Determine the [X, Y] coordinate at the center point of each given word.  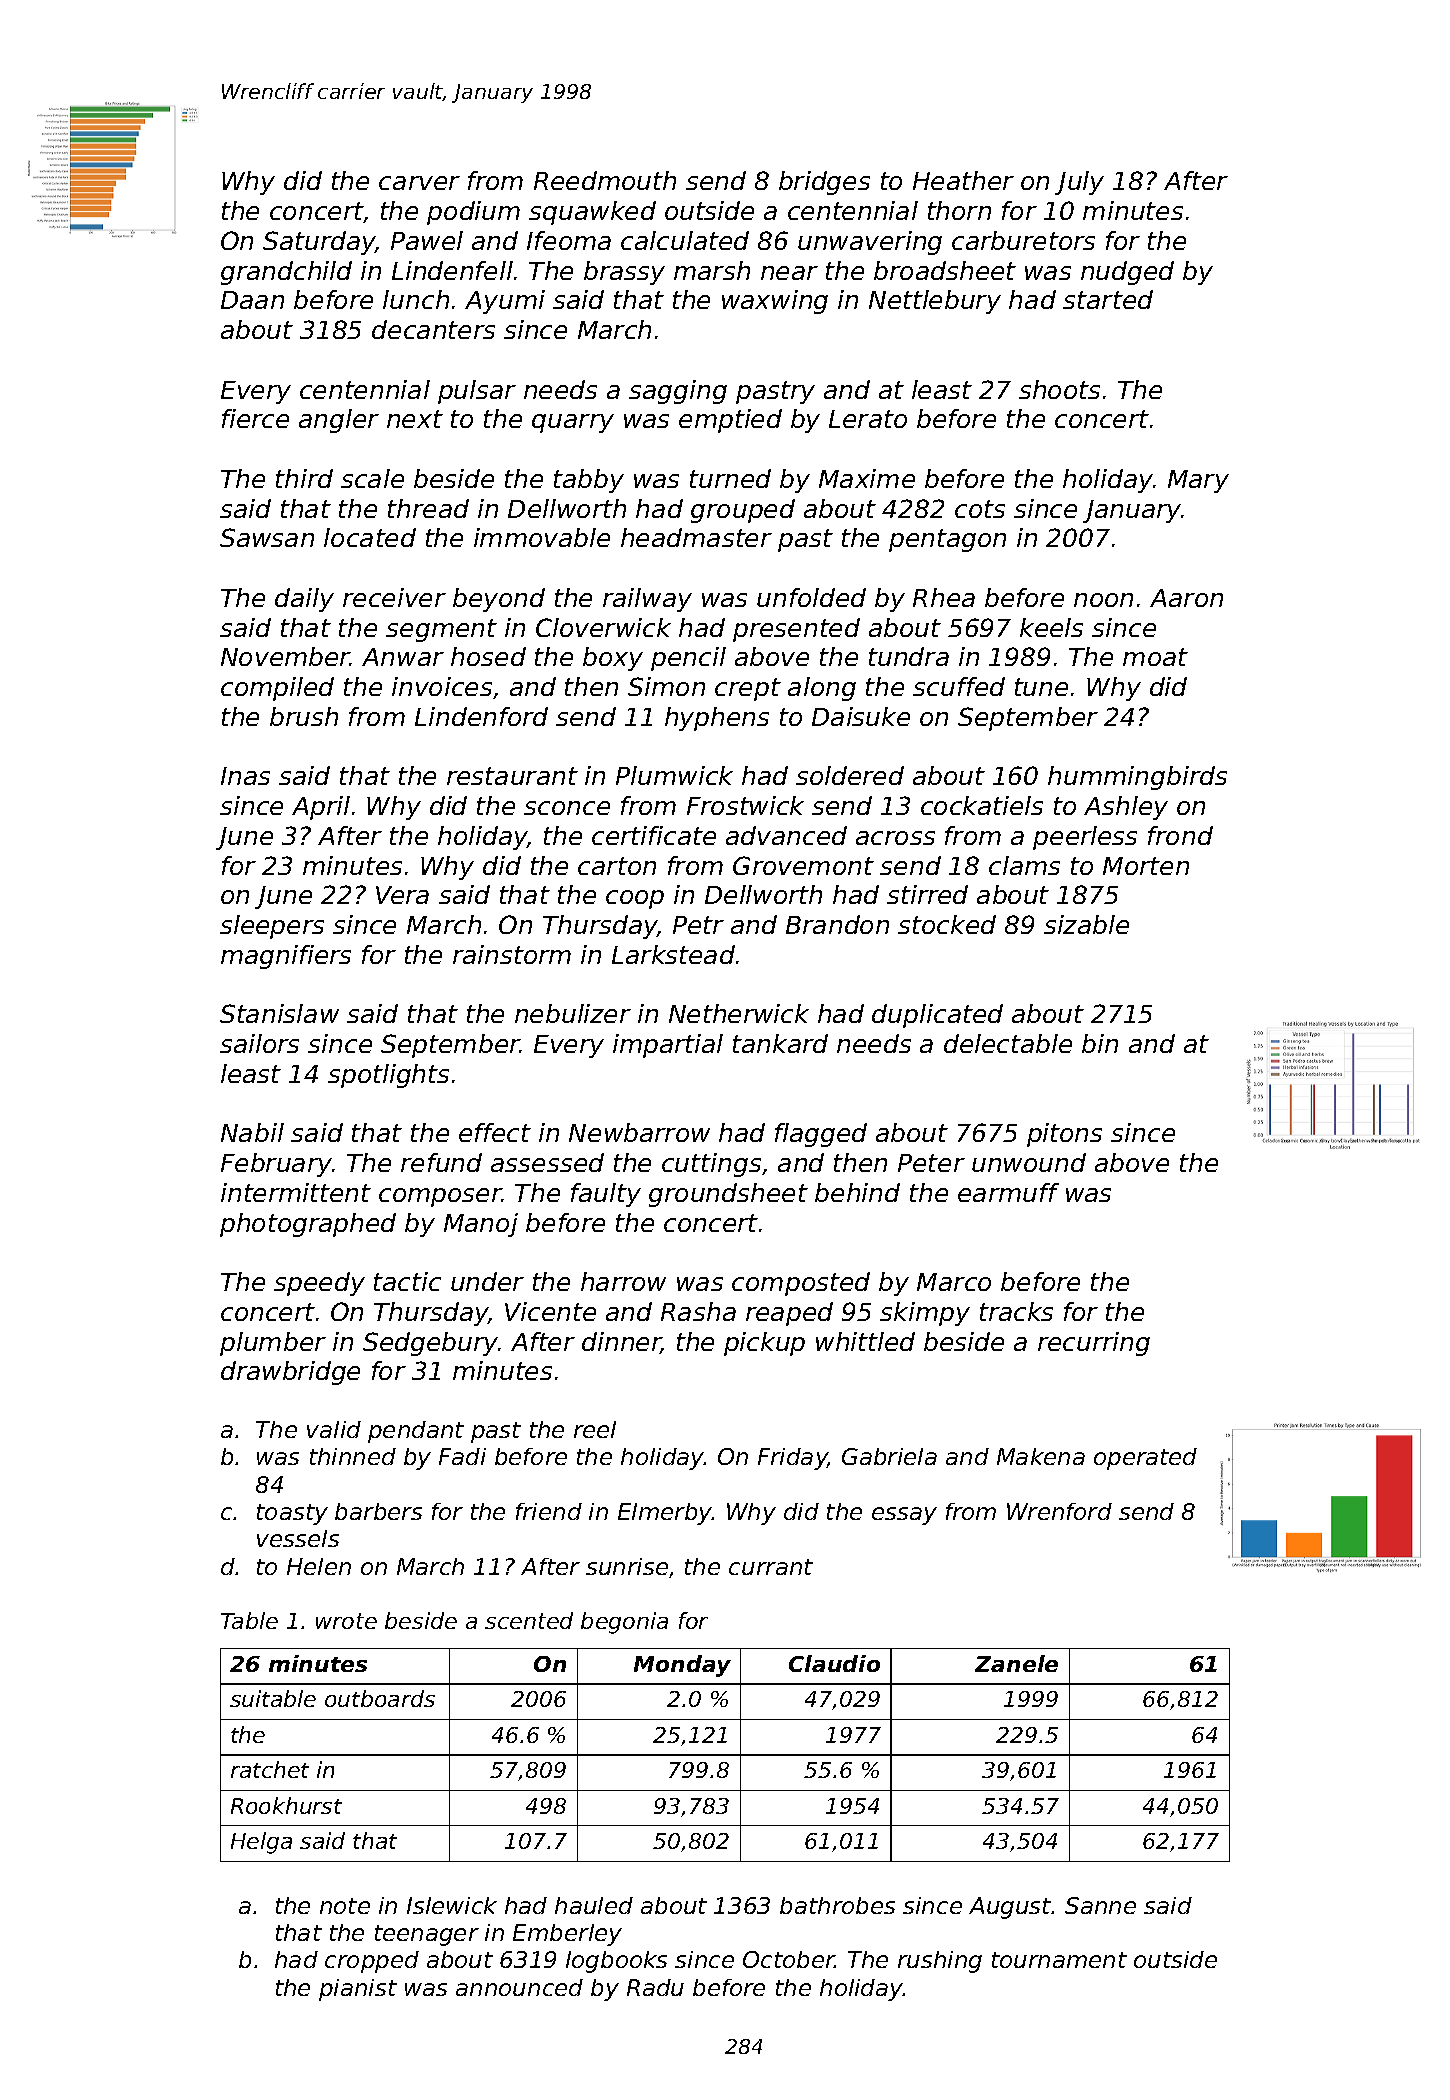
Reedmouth [605, 180]
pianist [358, 1990]
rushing [940, 1962]
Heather [963, 180]
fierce [255, 418]
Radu [655, 1987]
